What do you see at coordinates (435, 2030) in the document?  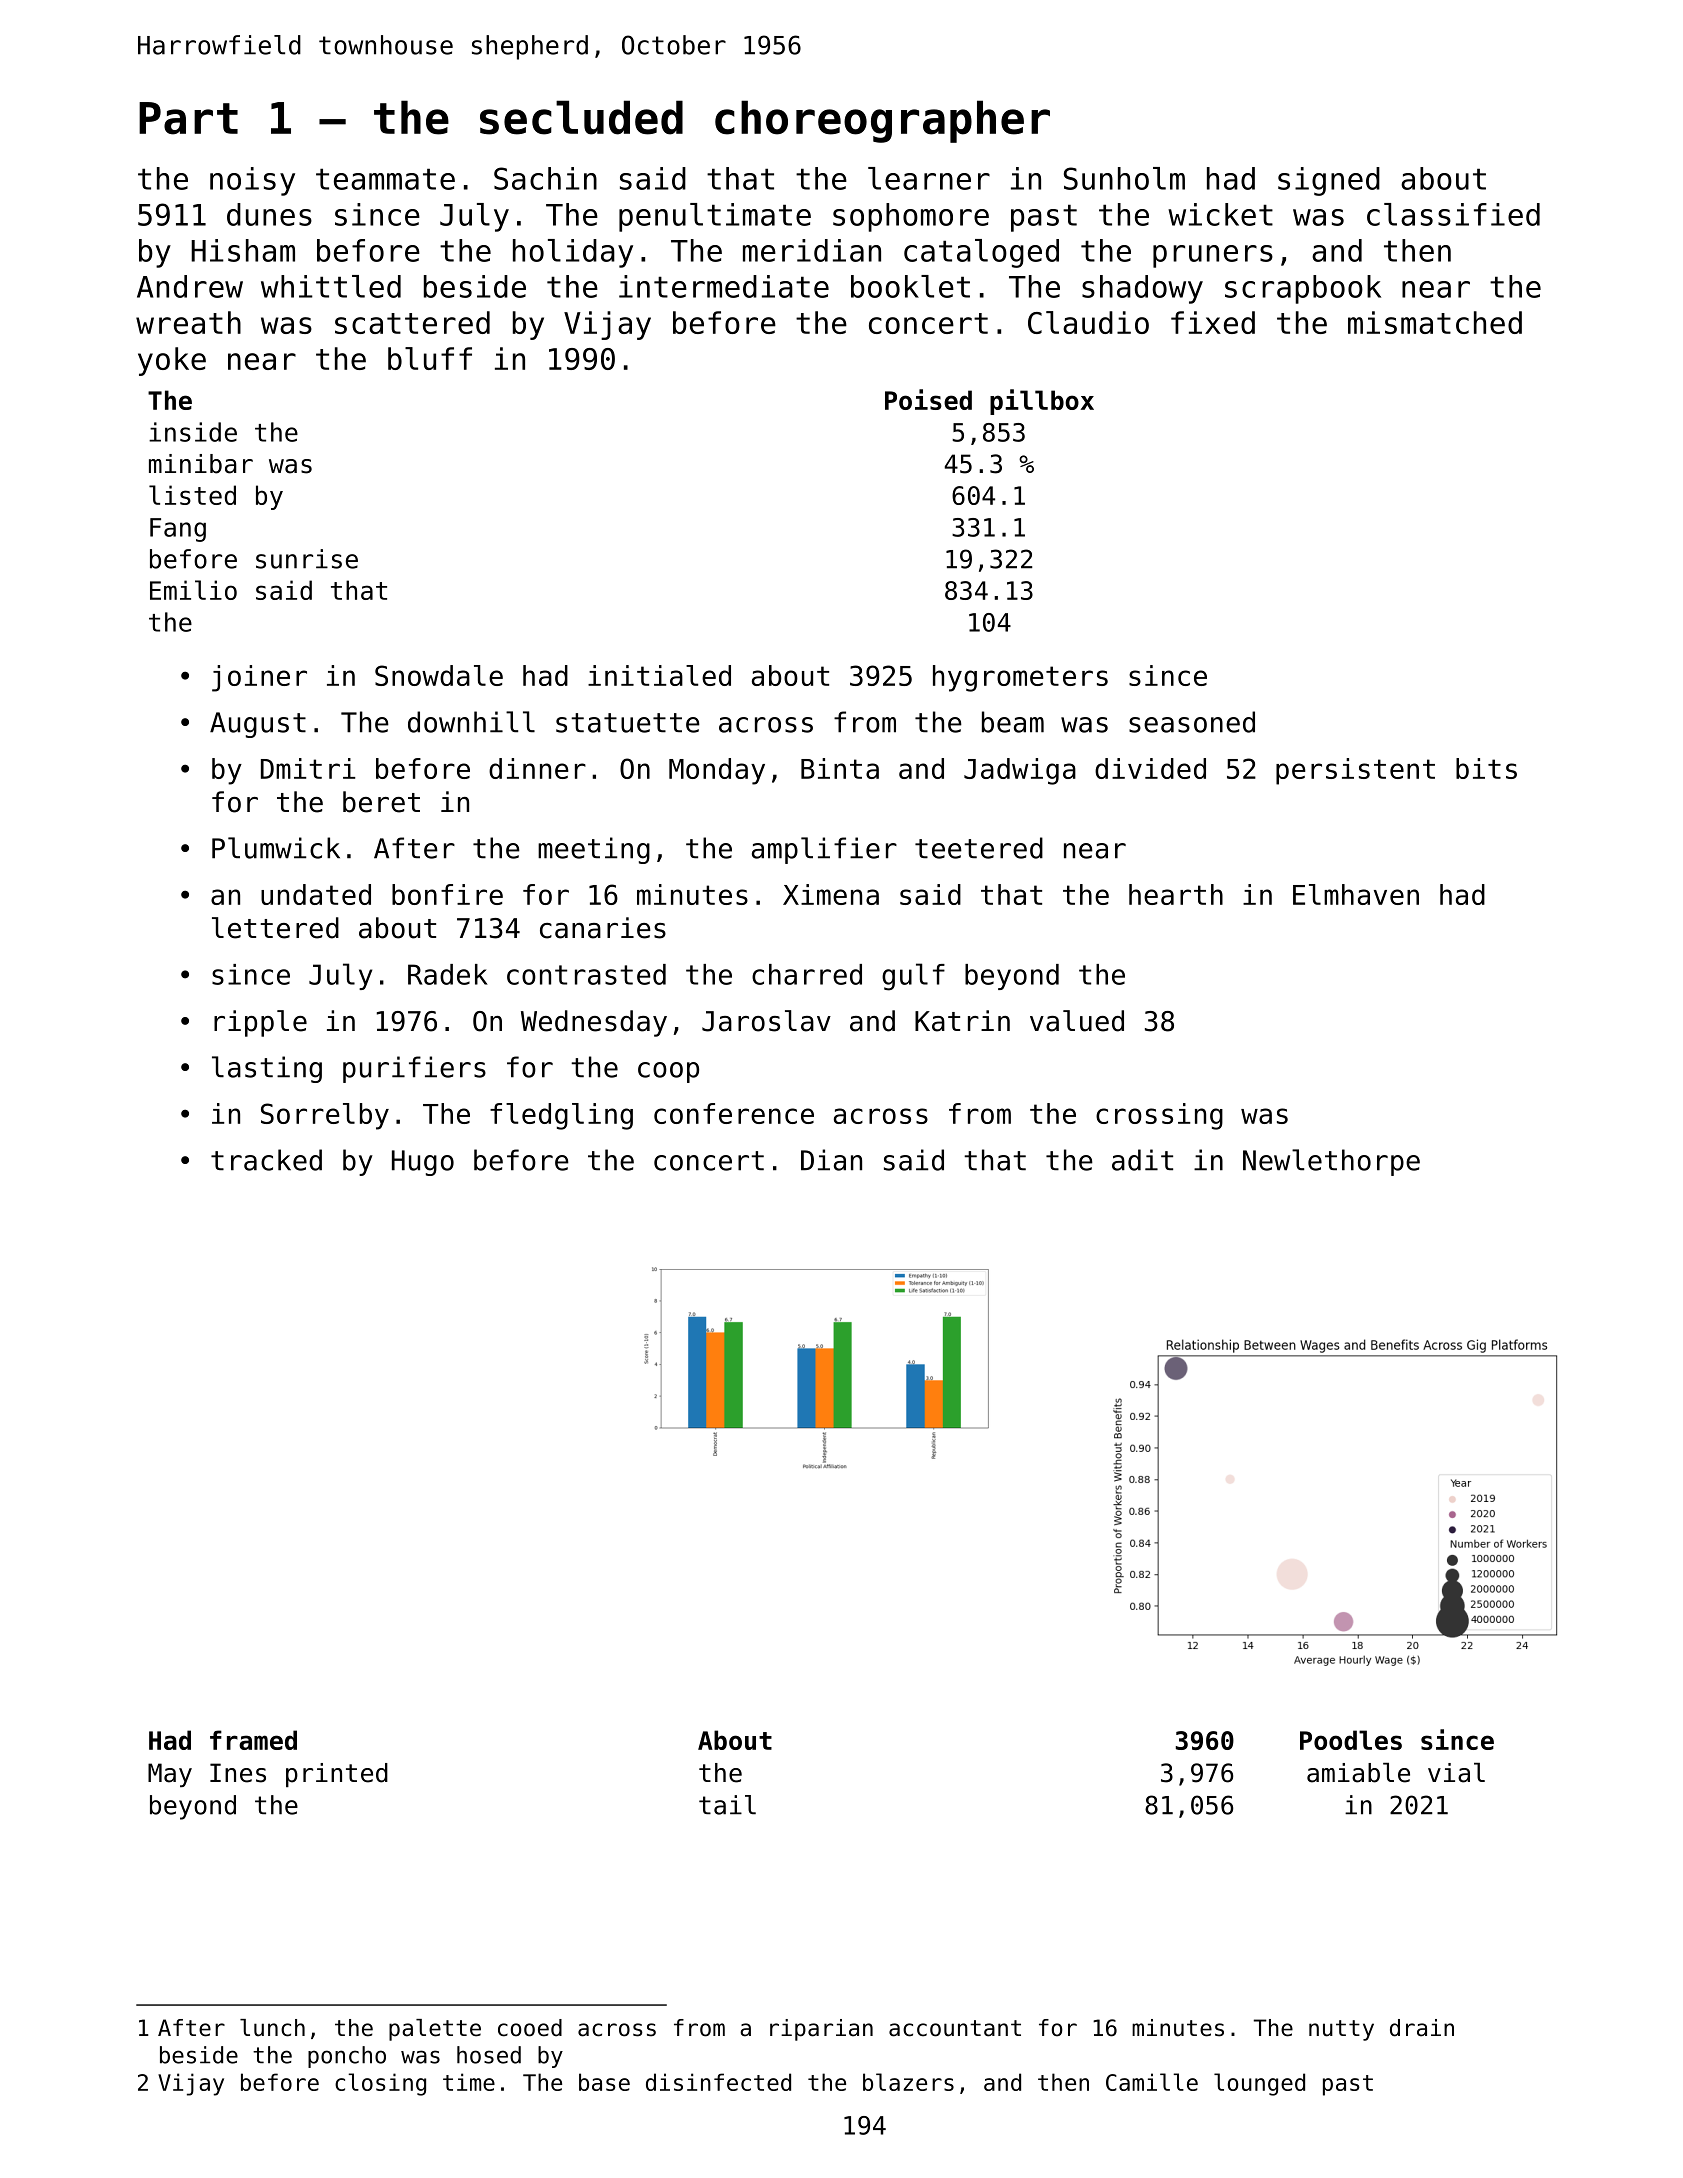 I see `palette` at bounding box center [435, 2030].
